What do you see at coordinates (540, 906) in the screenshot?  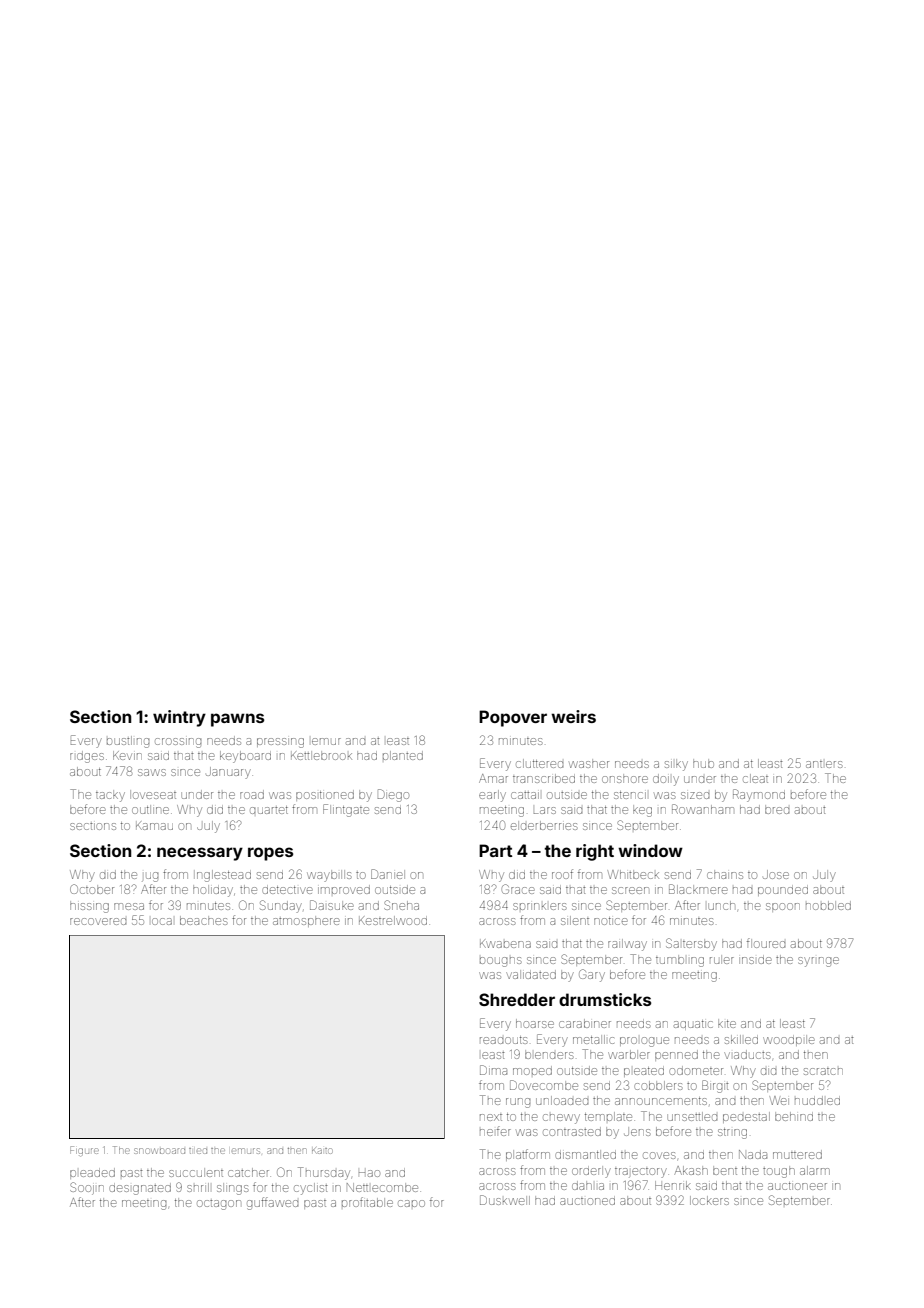 I see `sprinklers` at bounding box center [540, 906].
